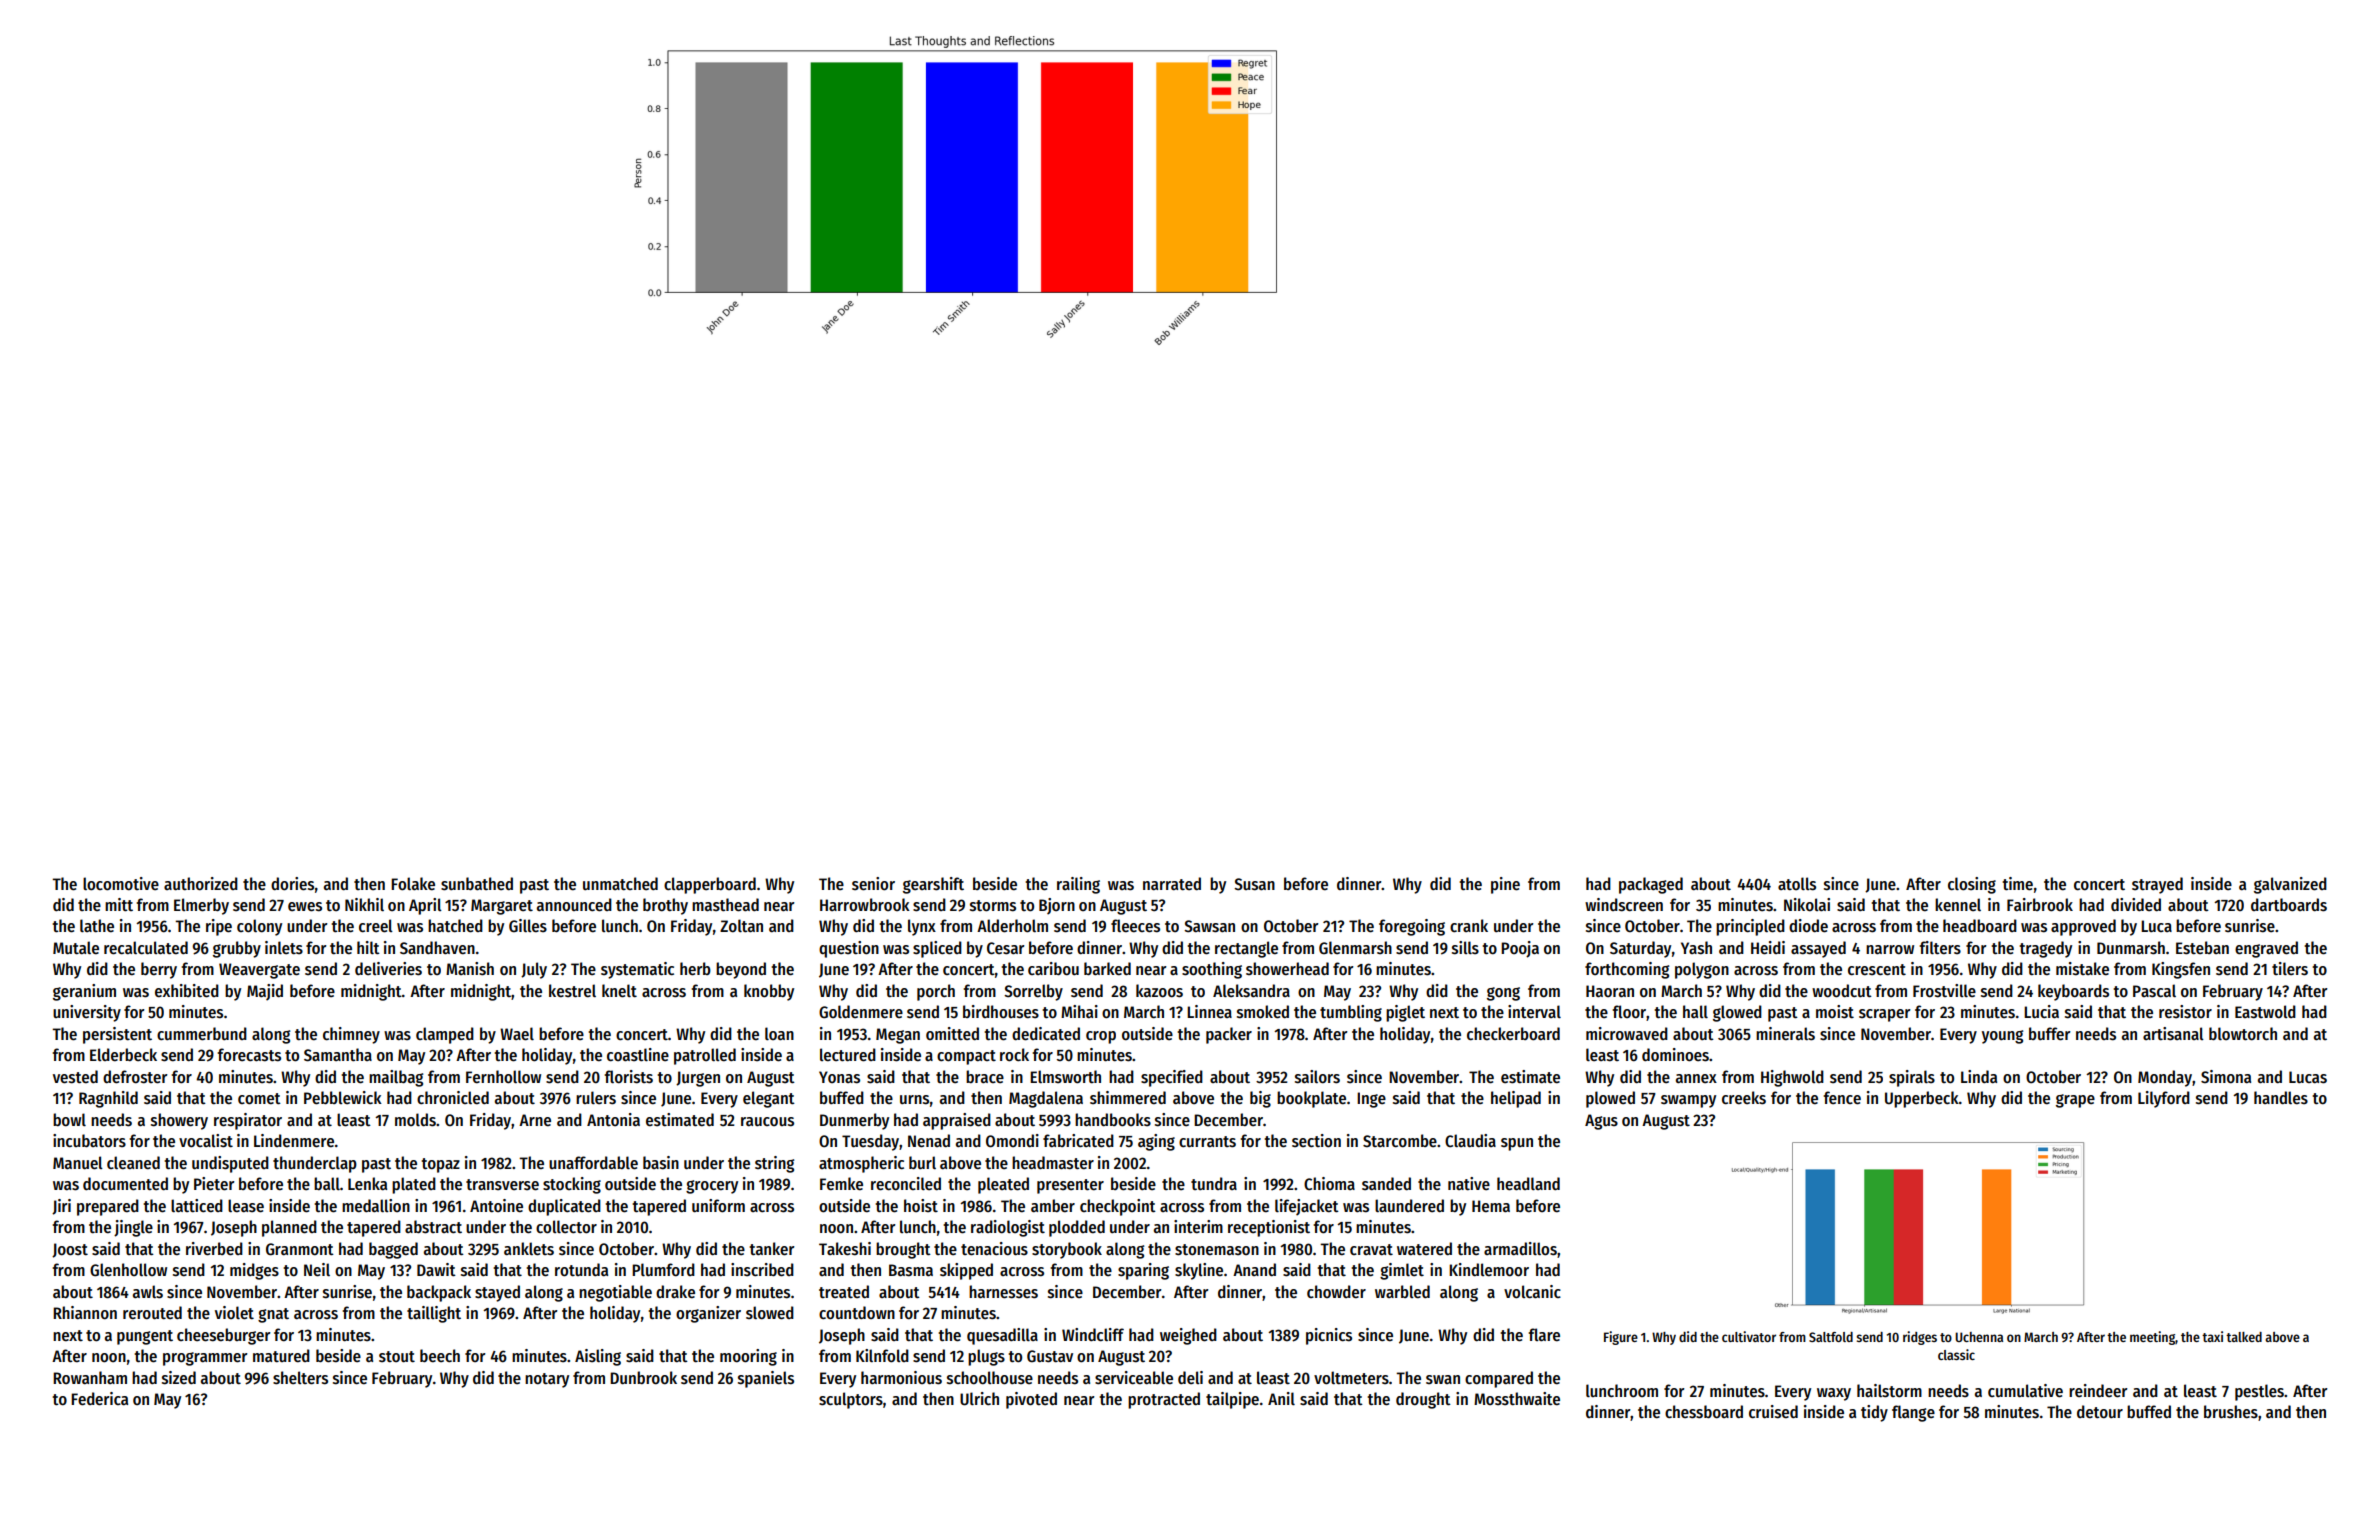 The width and height of the document is (2380, 1540). What do you see at coordinates (205, 1359) in the document?
I see `programmer` at bounding box center [205, 1359].
